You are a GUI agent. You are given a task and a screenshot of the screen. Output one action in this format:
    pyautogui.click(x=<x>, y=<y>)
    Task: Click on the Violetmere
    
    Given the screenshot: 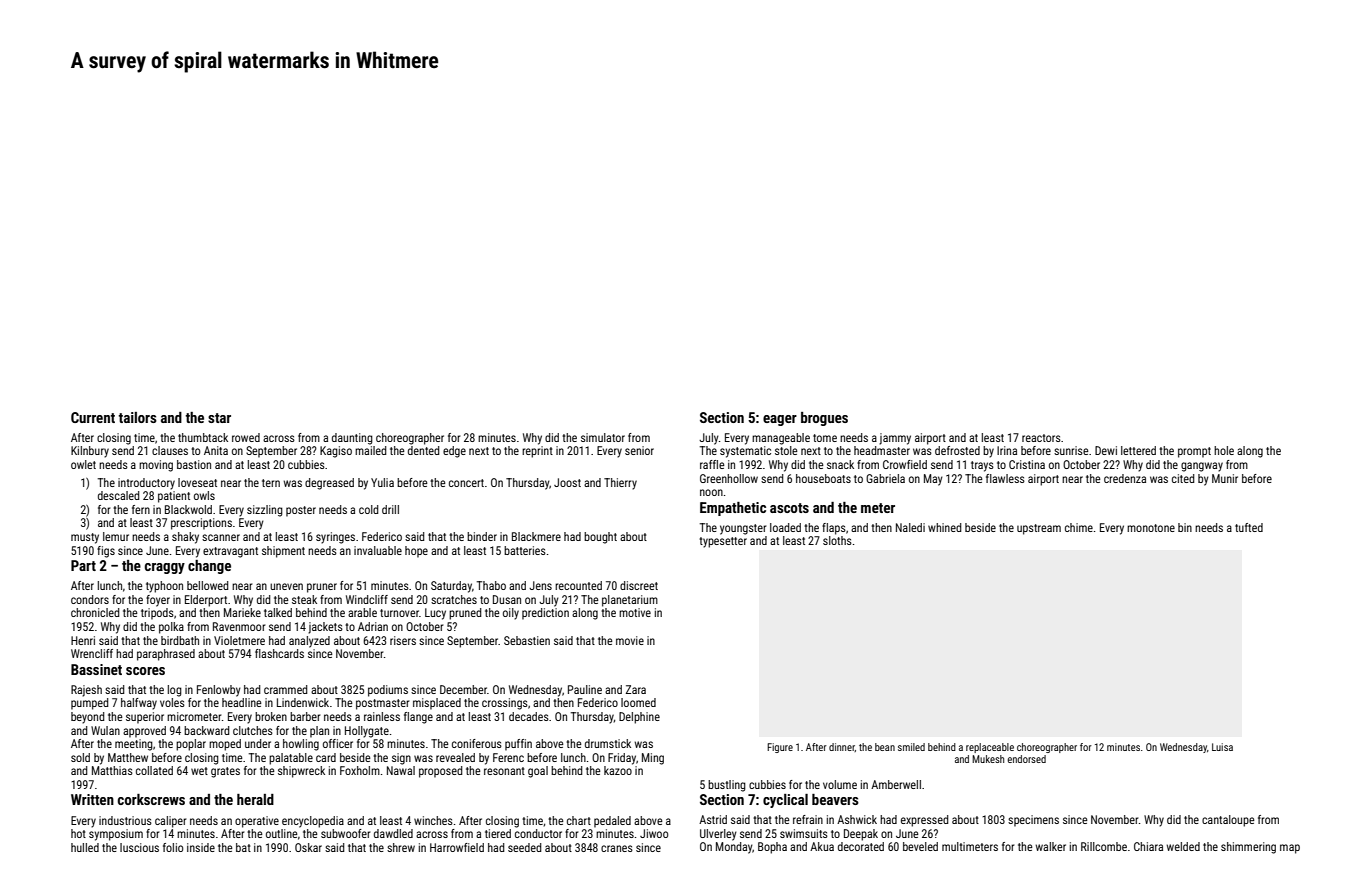 What is the action you would take?
    pyautogui.click(x=239, y=640)
